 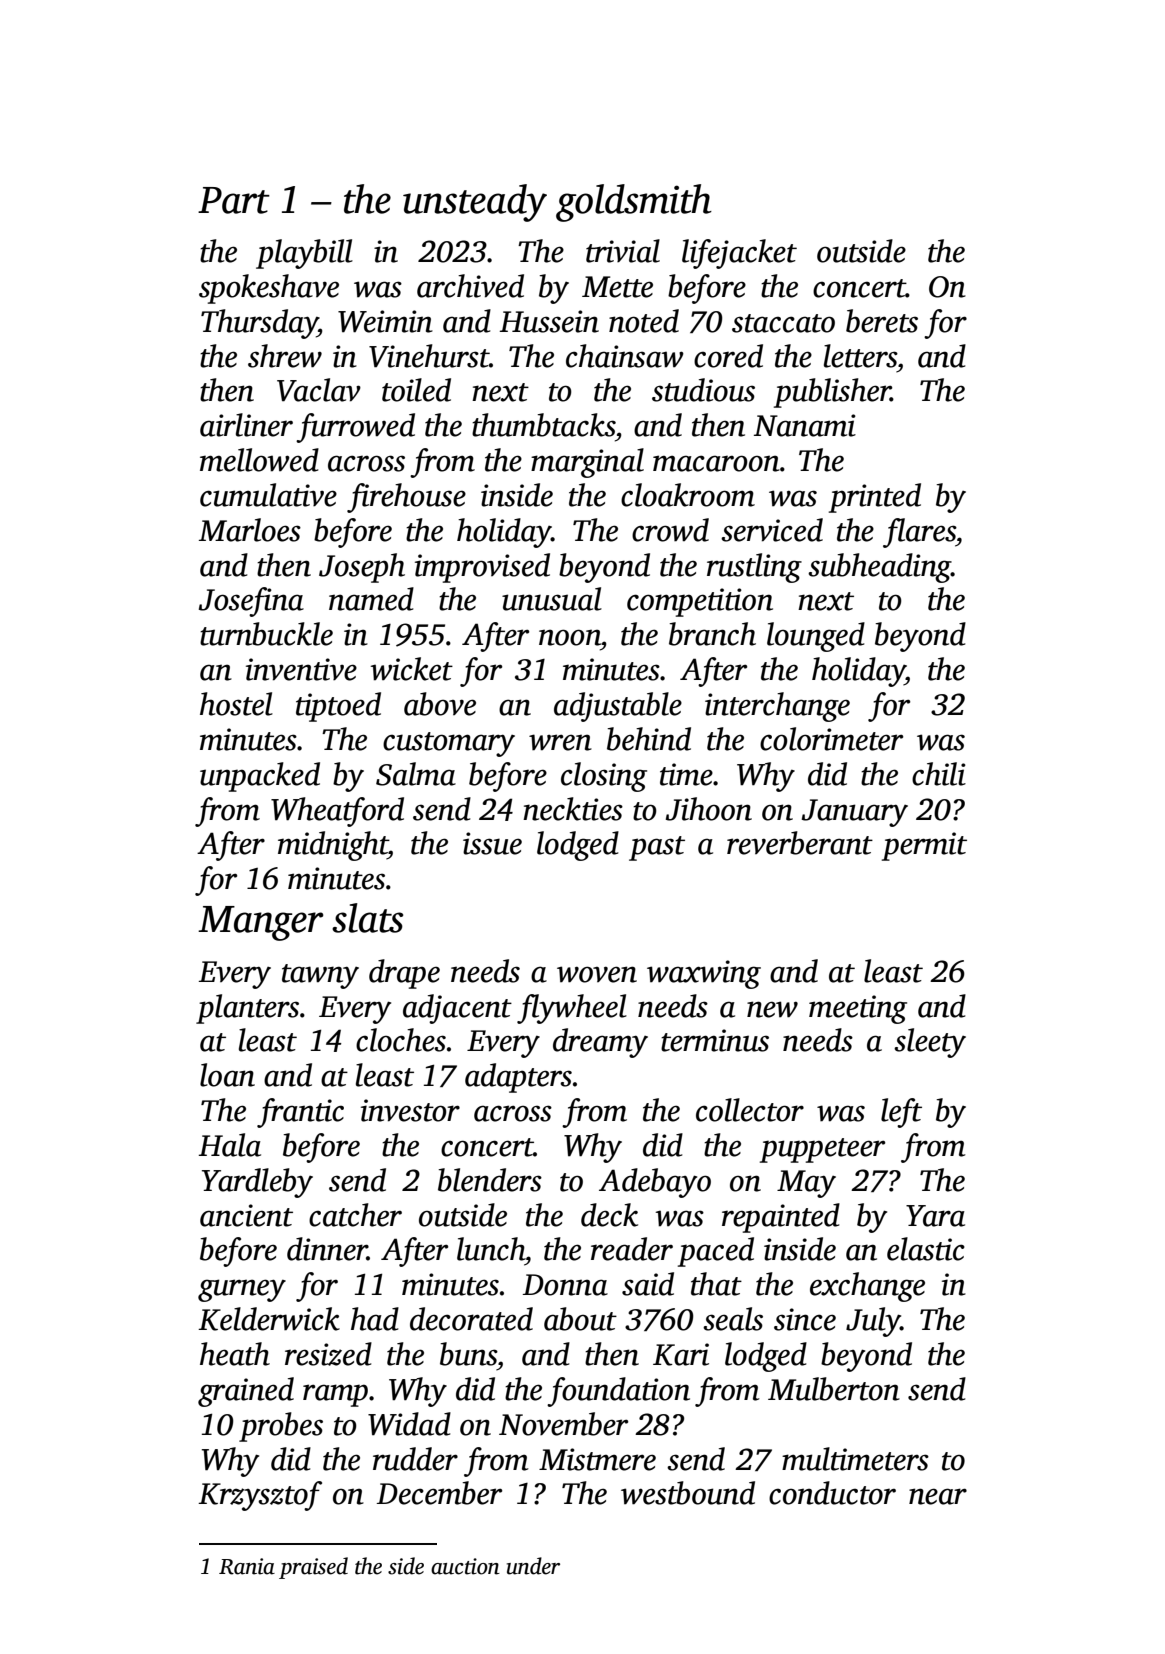 What do you see at coordinates (234, 200) in the image?
I see `Part` at bounding box center [234, 200].
